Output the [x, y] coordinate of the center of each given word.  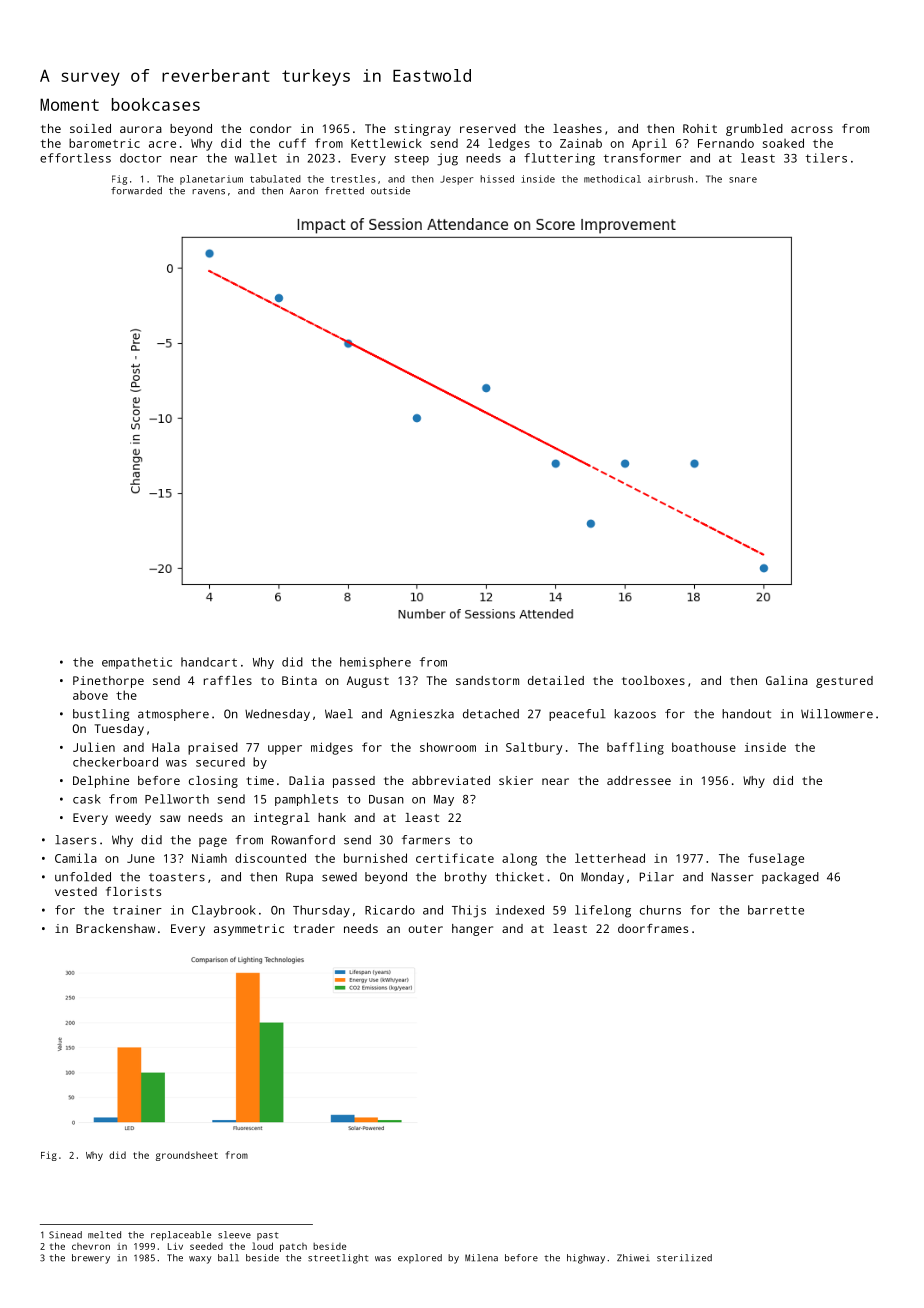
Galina [787, 680]
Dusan [386, 799]
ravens [208, 192]
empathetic [137, 663]
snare [743, 180]
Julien [94, 747]
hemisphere [375, 663]
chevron [91, 1246]
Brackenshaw [115, 928]
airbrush [670, 179]
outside [390, 191]
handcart [209, 662]
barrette [776, 910]
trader [314, 928]
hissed [497, 179]
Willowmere [837, 714]
